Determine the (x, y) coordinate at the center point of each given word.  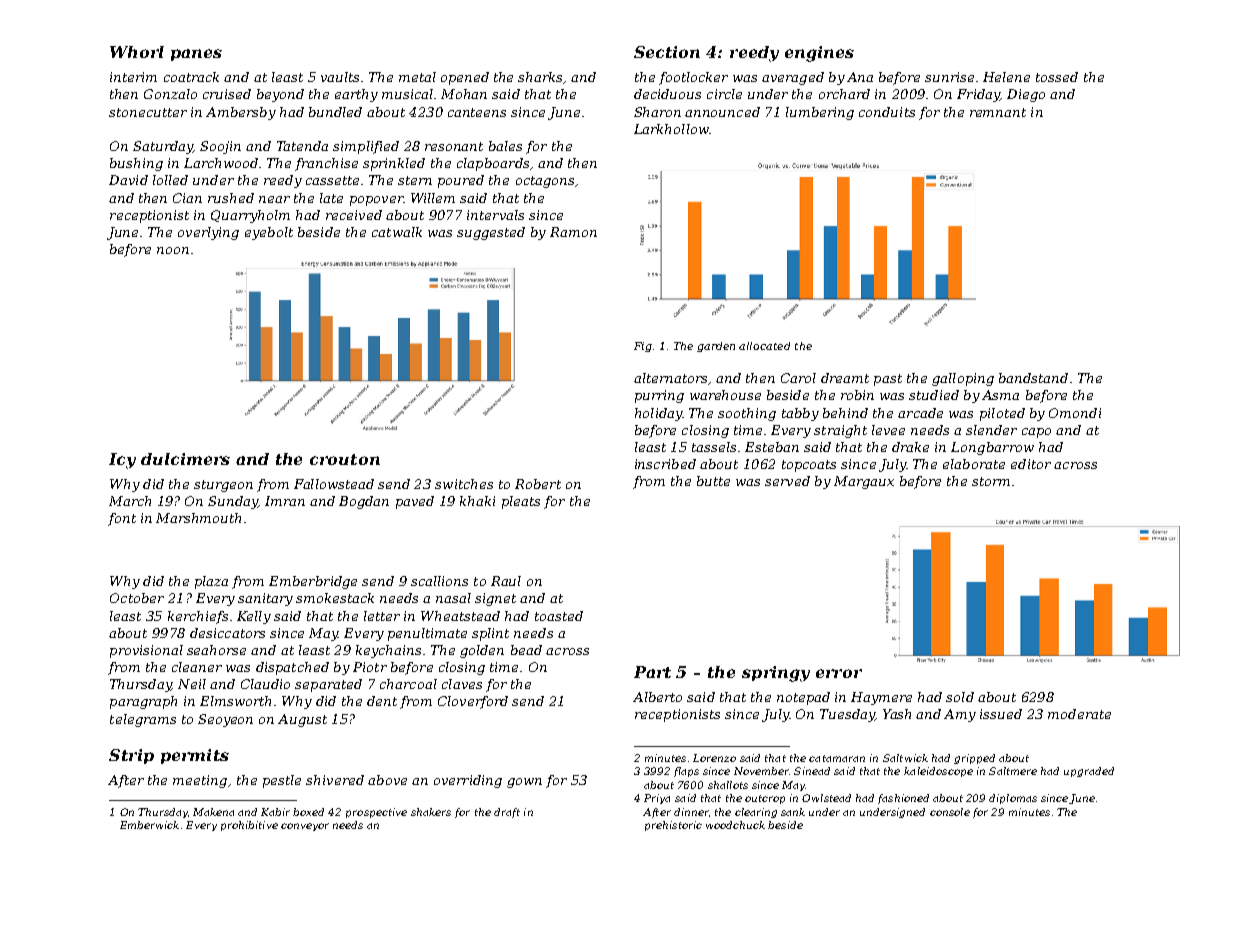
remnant (998, 112)
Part (652, 672)
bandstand (1033, 378)
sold (960, 697)
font (122, 519)
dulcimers (185, 459)
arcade (920, 413)
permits (195, 756)
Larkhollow (671, 129)
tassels (714, 447)
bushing (136, 164)
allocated (764, 346)
